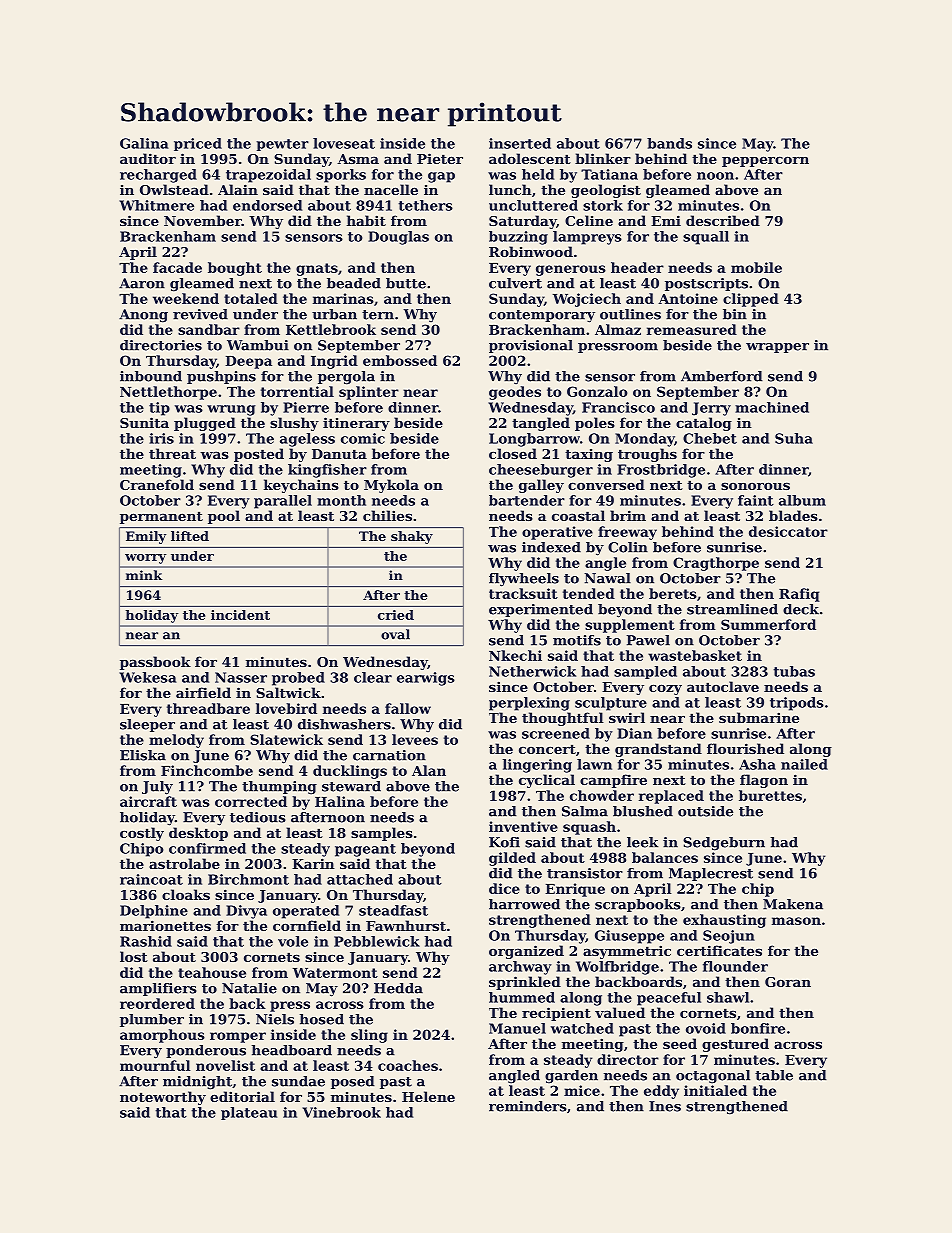  Describe the element at coordinates (797, 704) in the image. I see `tripods` at that location.
